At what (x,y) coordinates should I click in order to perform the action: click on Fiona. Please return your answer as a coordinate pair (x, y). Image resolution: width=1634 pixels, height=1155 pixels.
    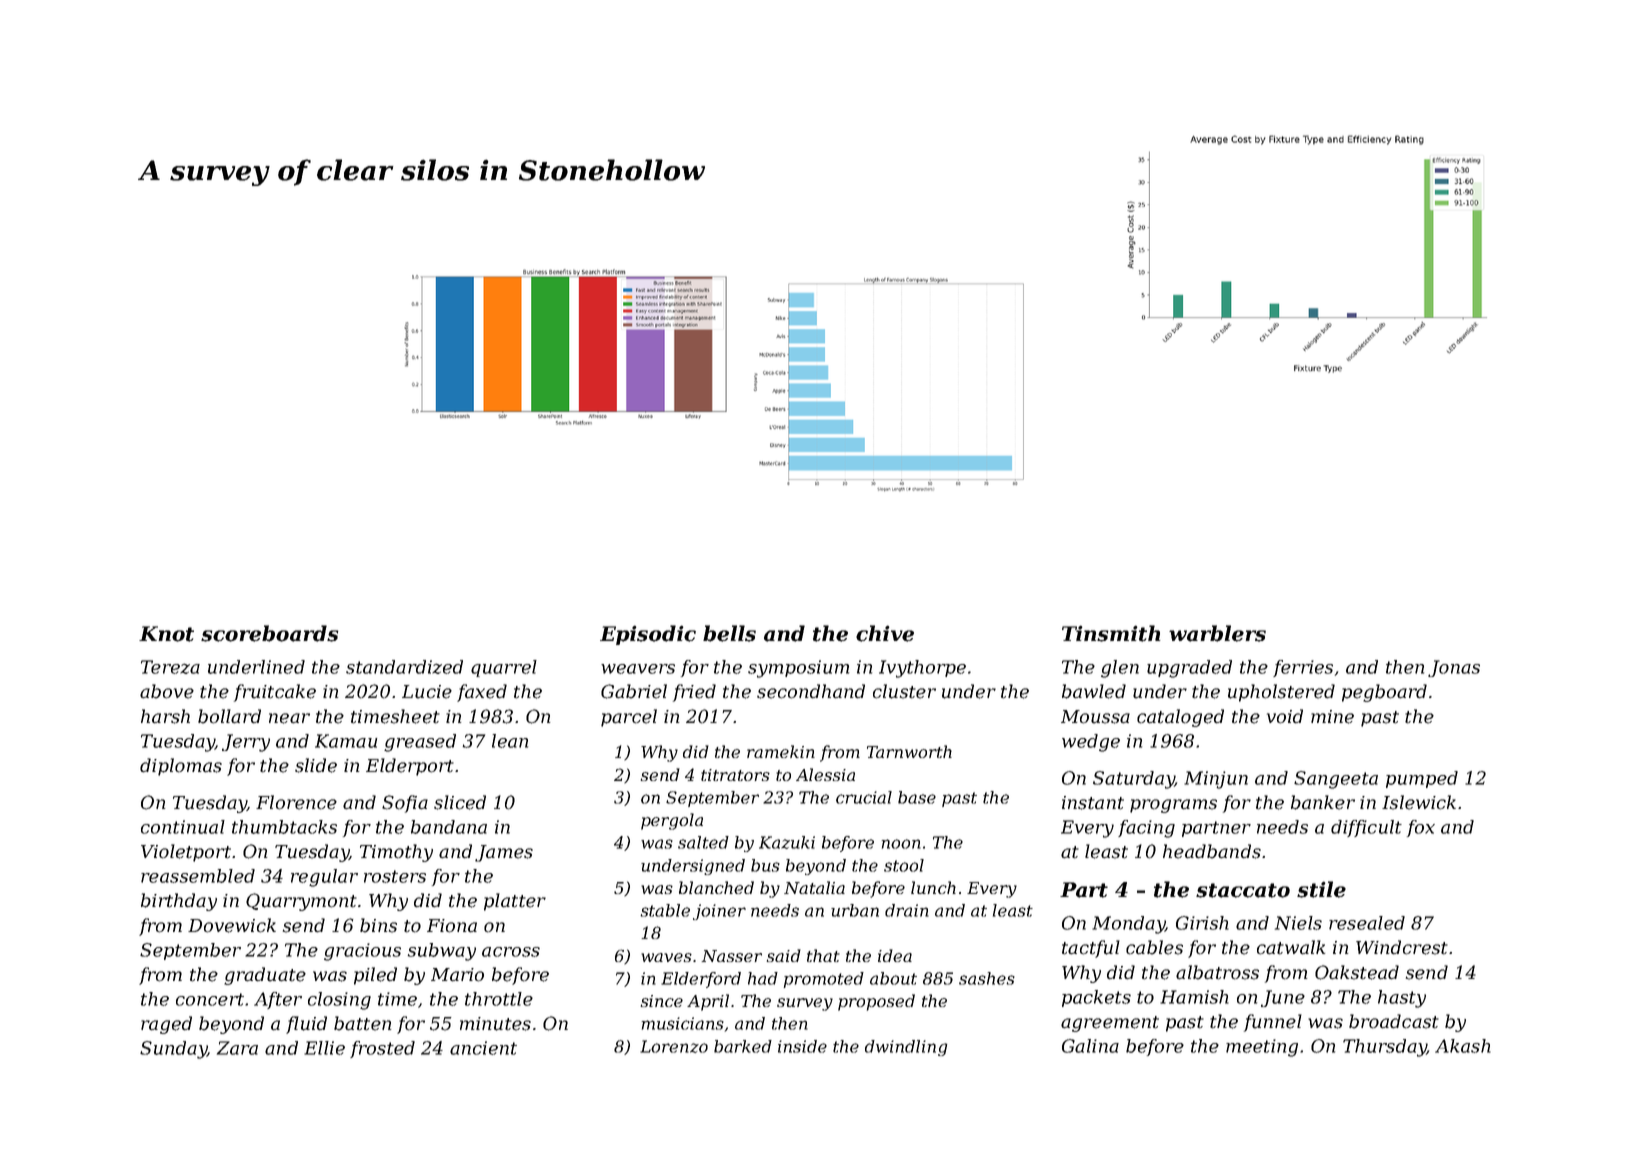
    Looking at the image, I should click on (452, 926).
